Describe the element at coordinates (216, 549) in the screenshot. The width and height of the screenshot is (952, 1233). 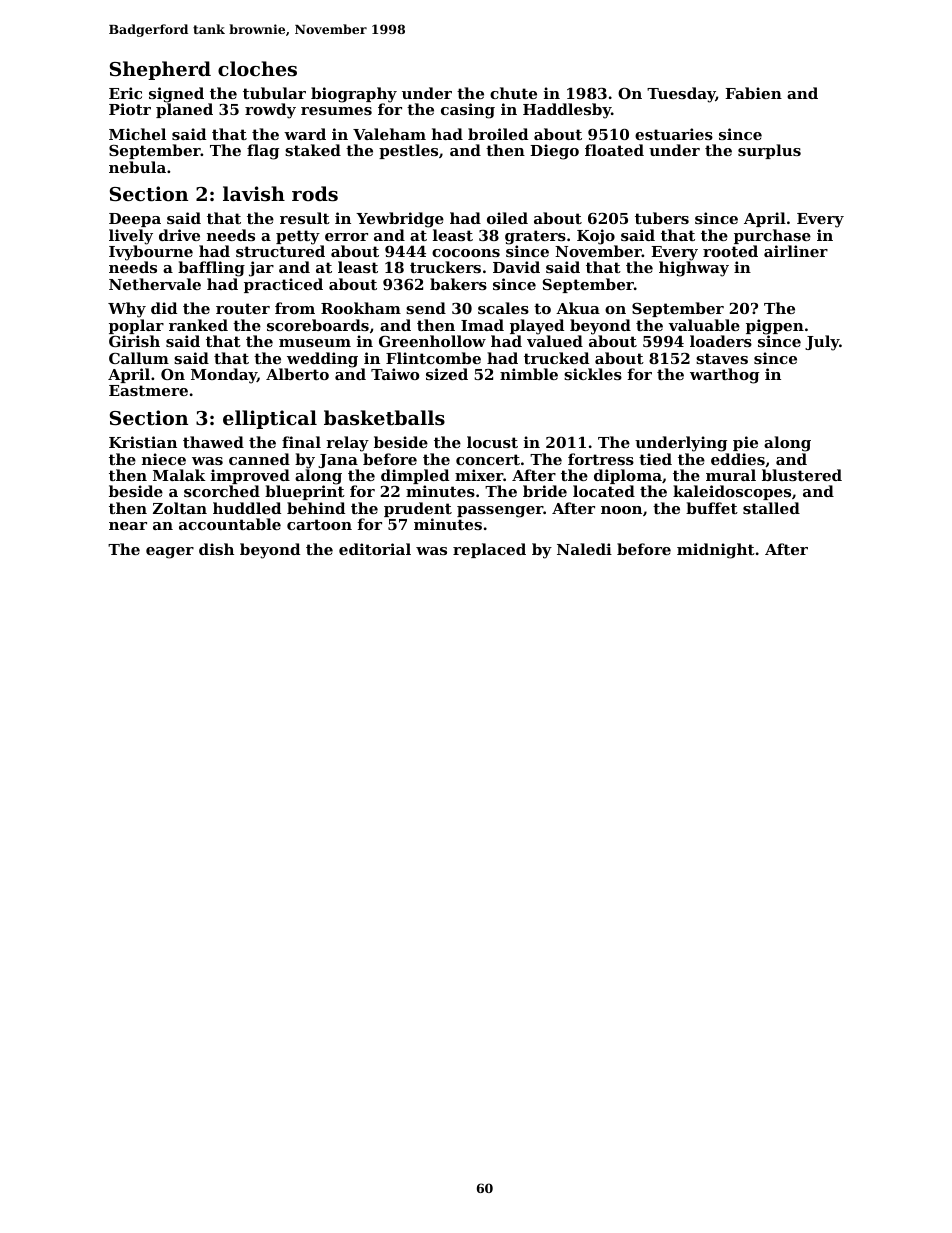
I see `dish` at that location.
